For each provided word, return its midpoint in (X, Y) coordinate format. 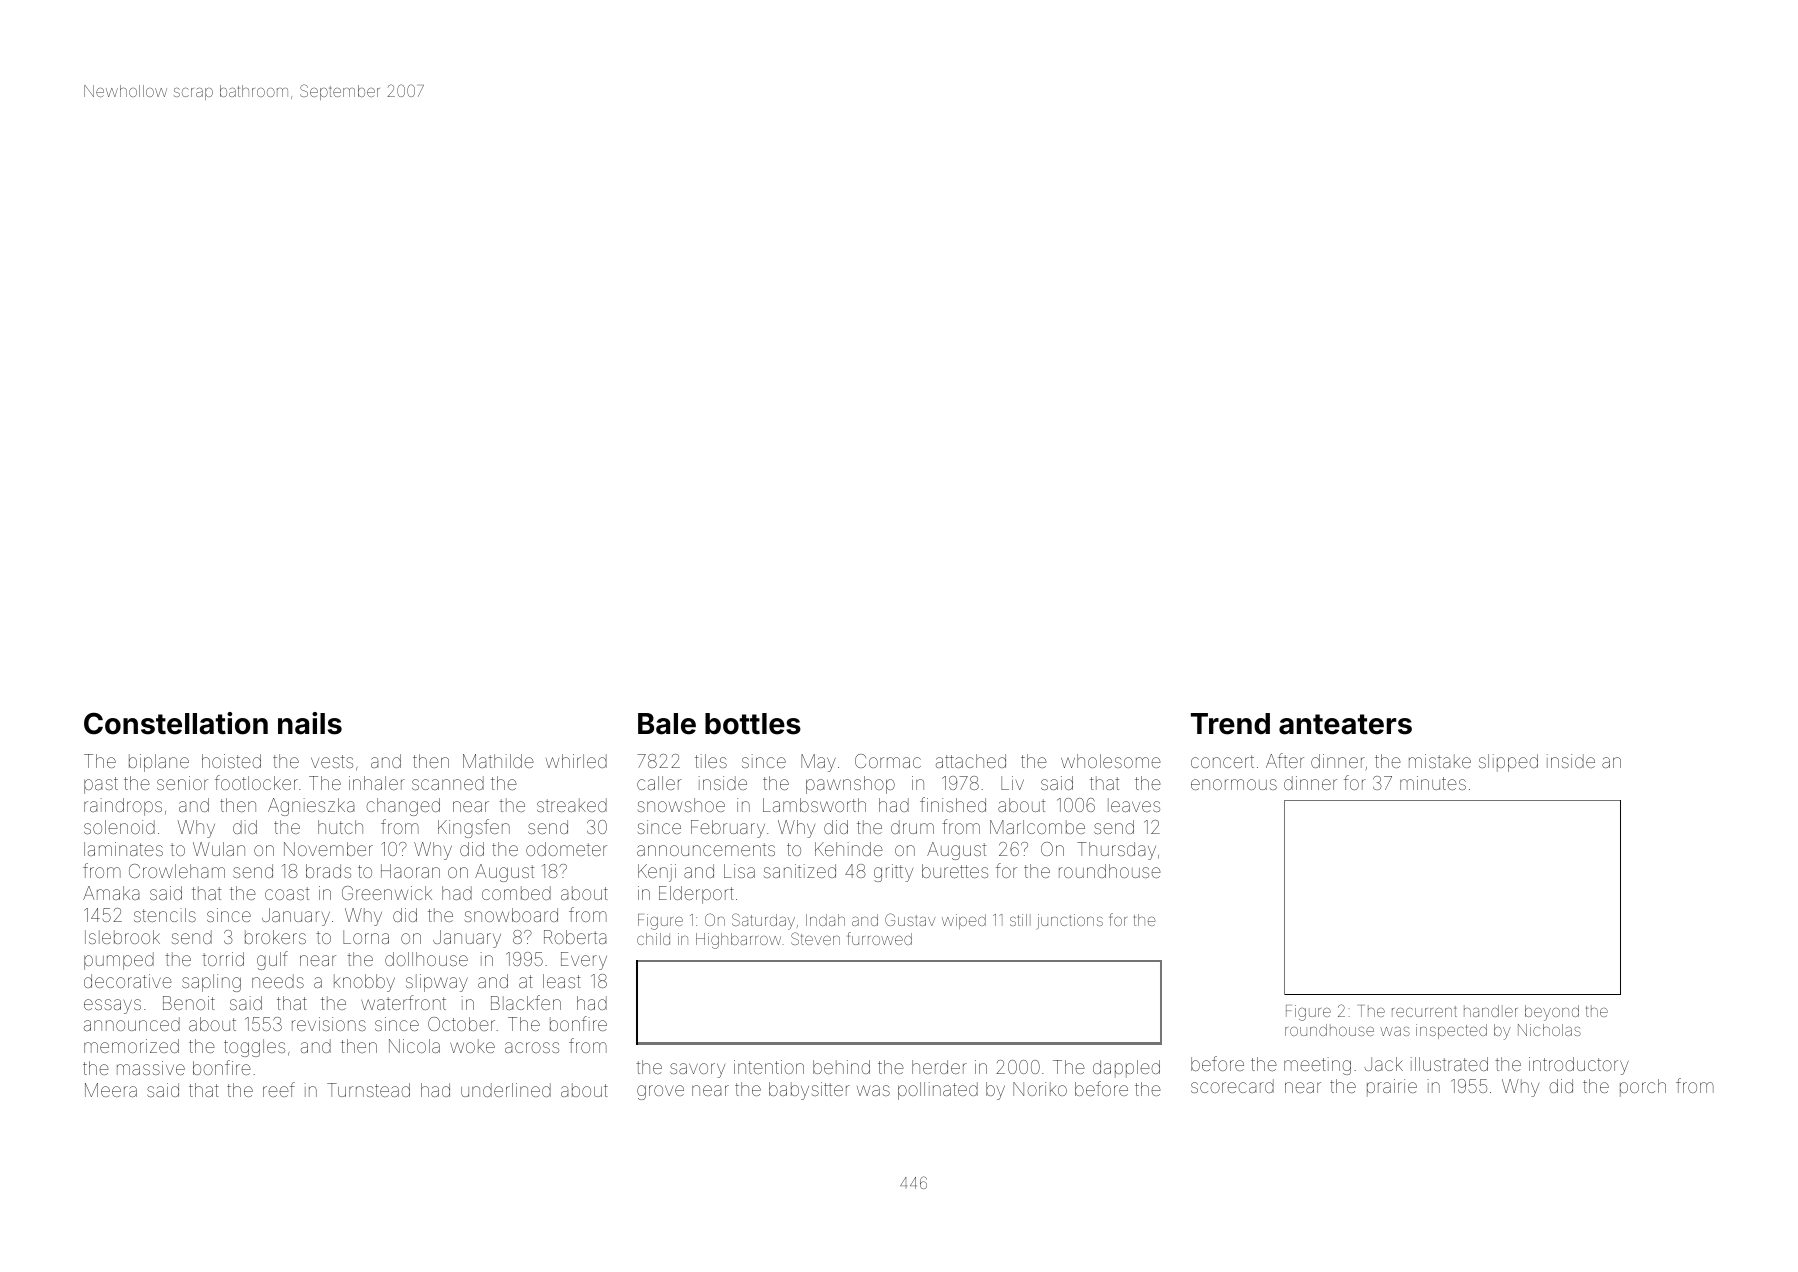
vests (332, 761)
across (532, 1047)
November (328, 849)
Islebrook (122, 937)
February (728, 829)
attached (971, 761)
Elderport (696, 895)
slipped (1508, 763)
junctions (1069, 922)
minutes (1433, 783)
